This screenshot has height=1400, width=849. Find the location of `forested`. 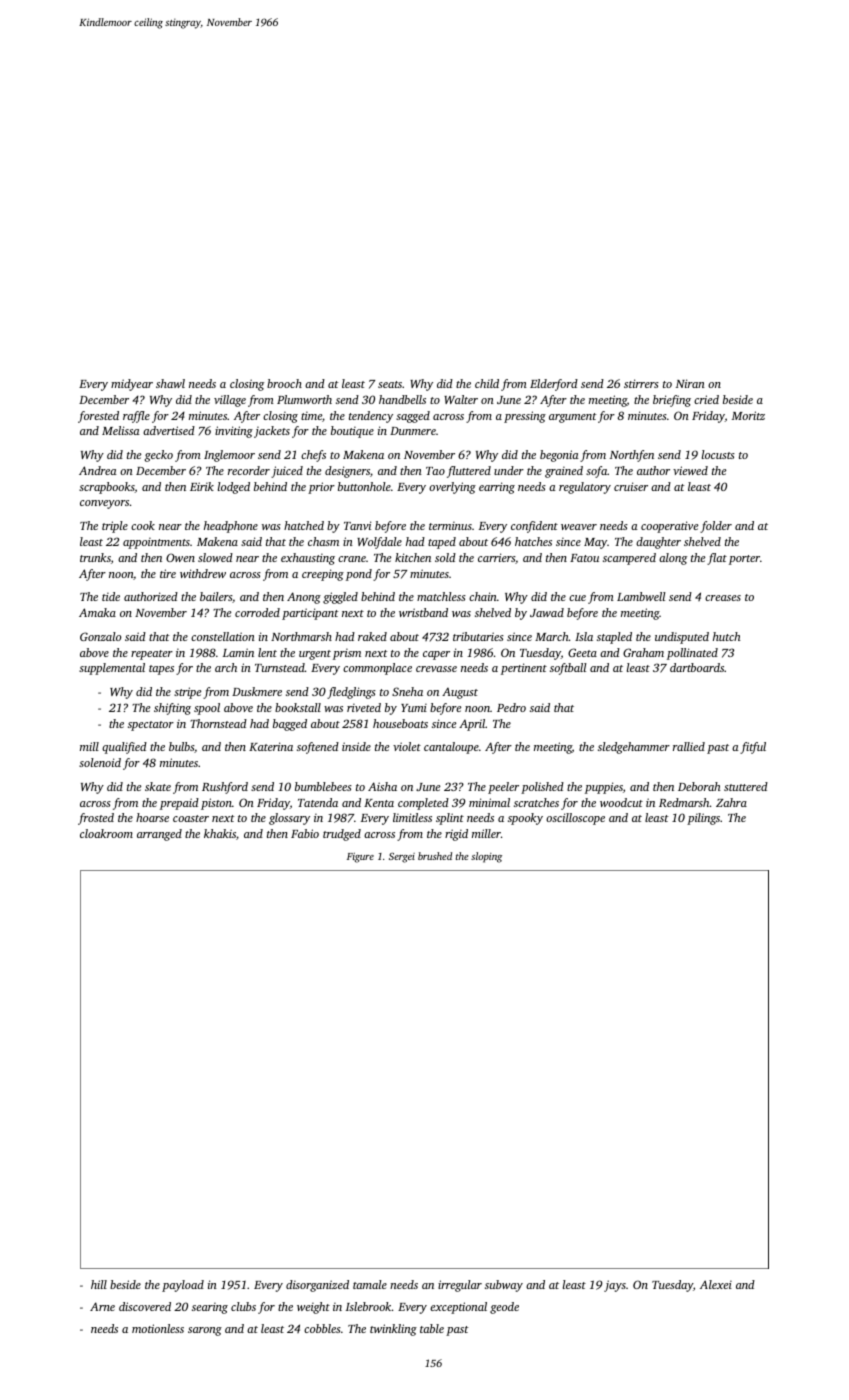

forested is located at coordinates (98, 417).
